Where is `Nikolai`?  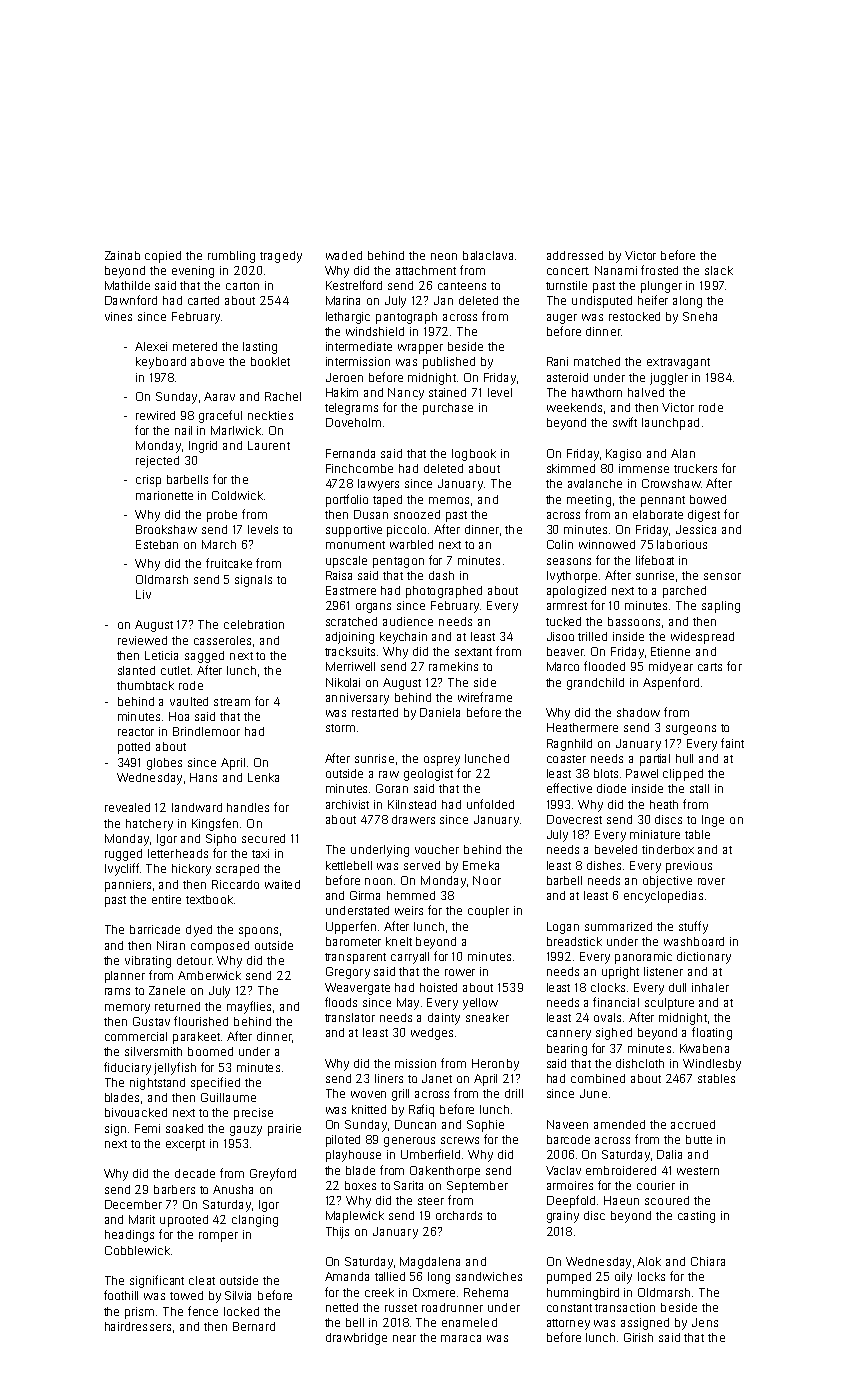
Nikolai is located at coordinates (343, 682).
